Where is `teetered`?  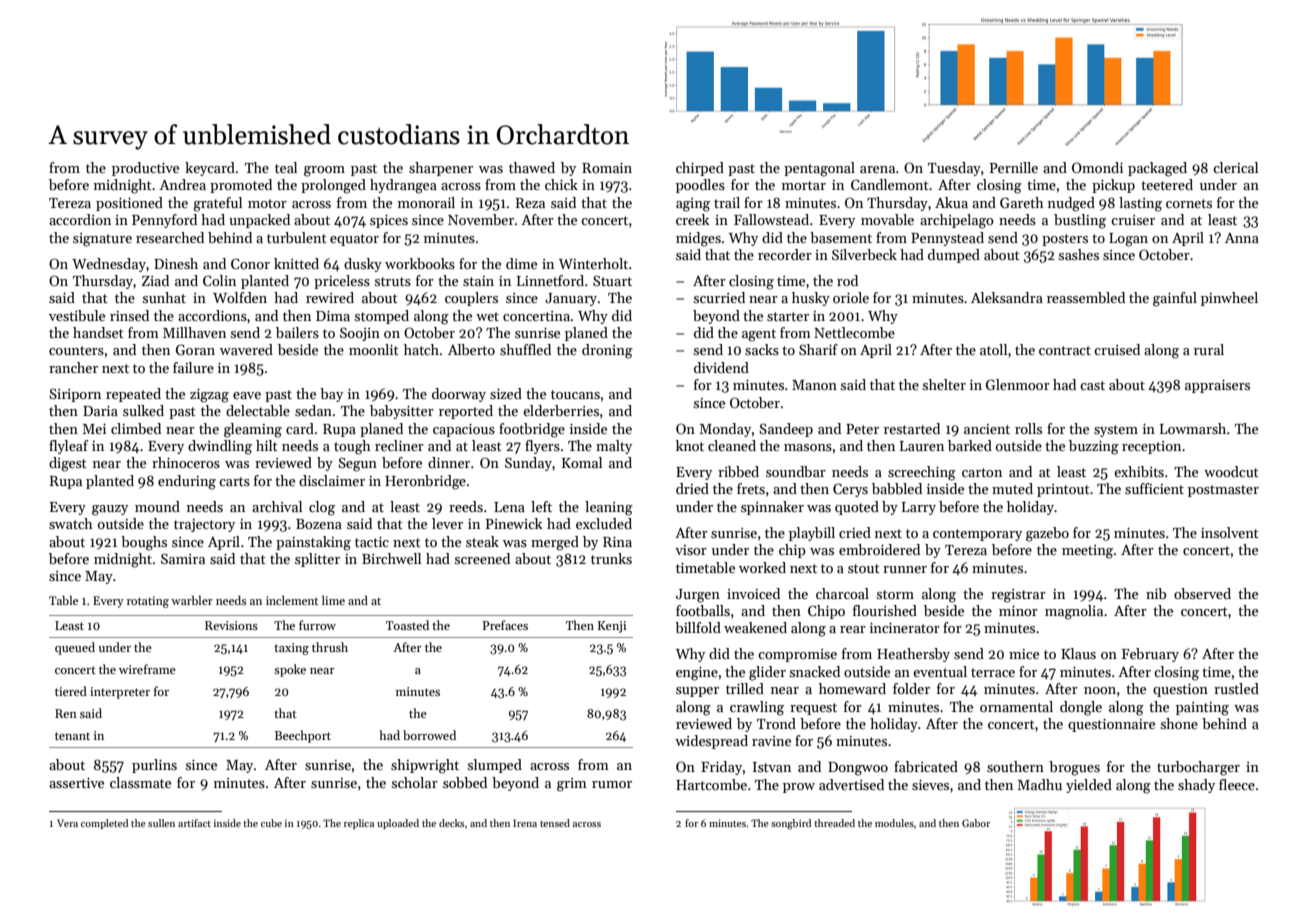
teetered is located at coordinates (1167, 184).
